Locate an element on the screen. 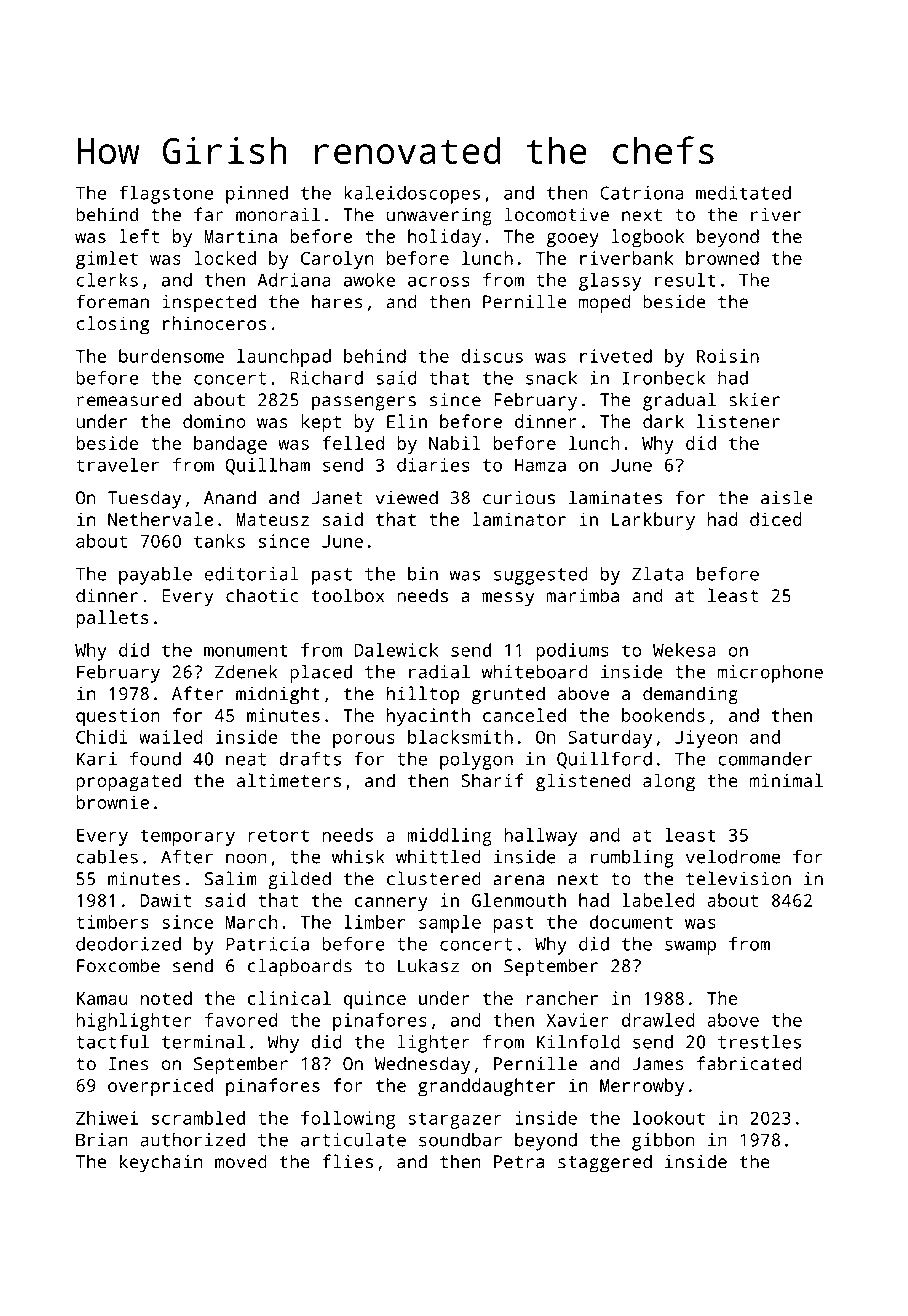  question is located at coordinates (118, 717).
